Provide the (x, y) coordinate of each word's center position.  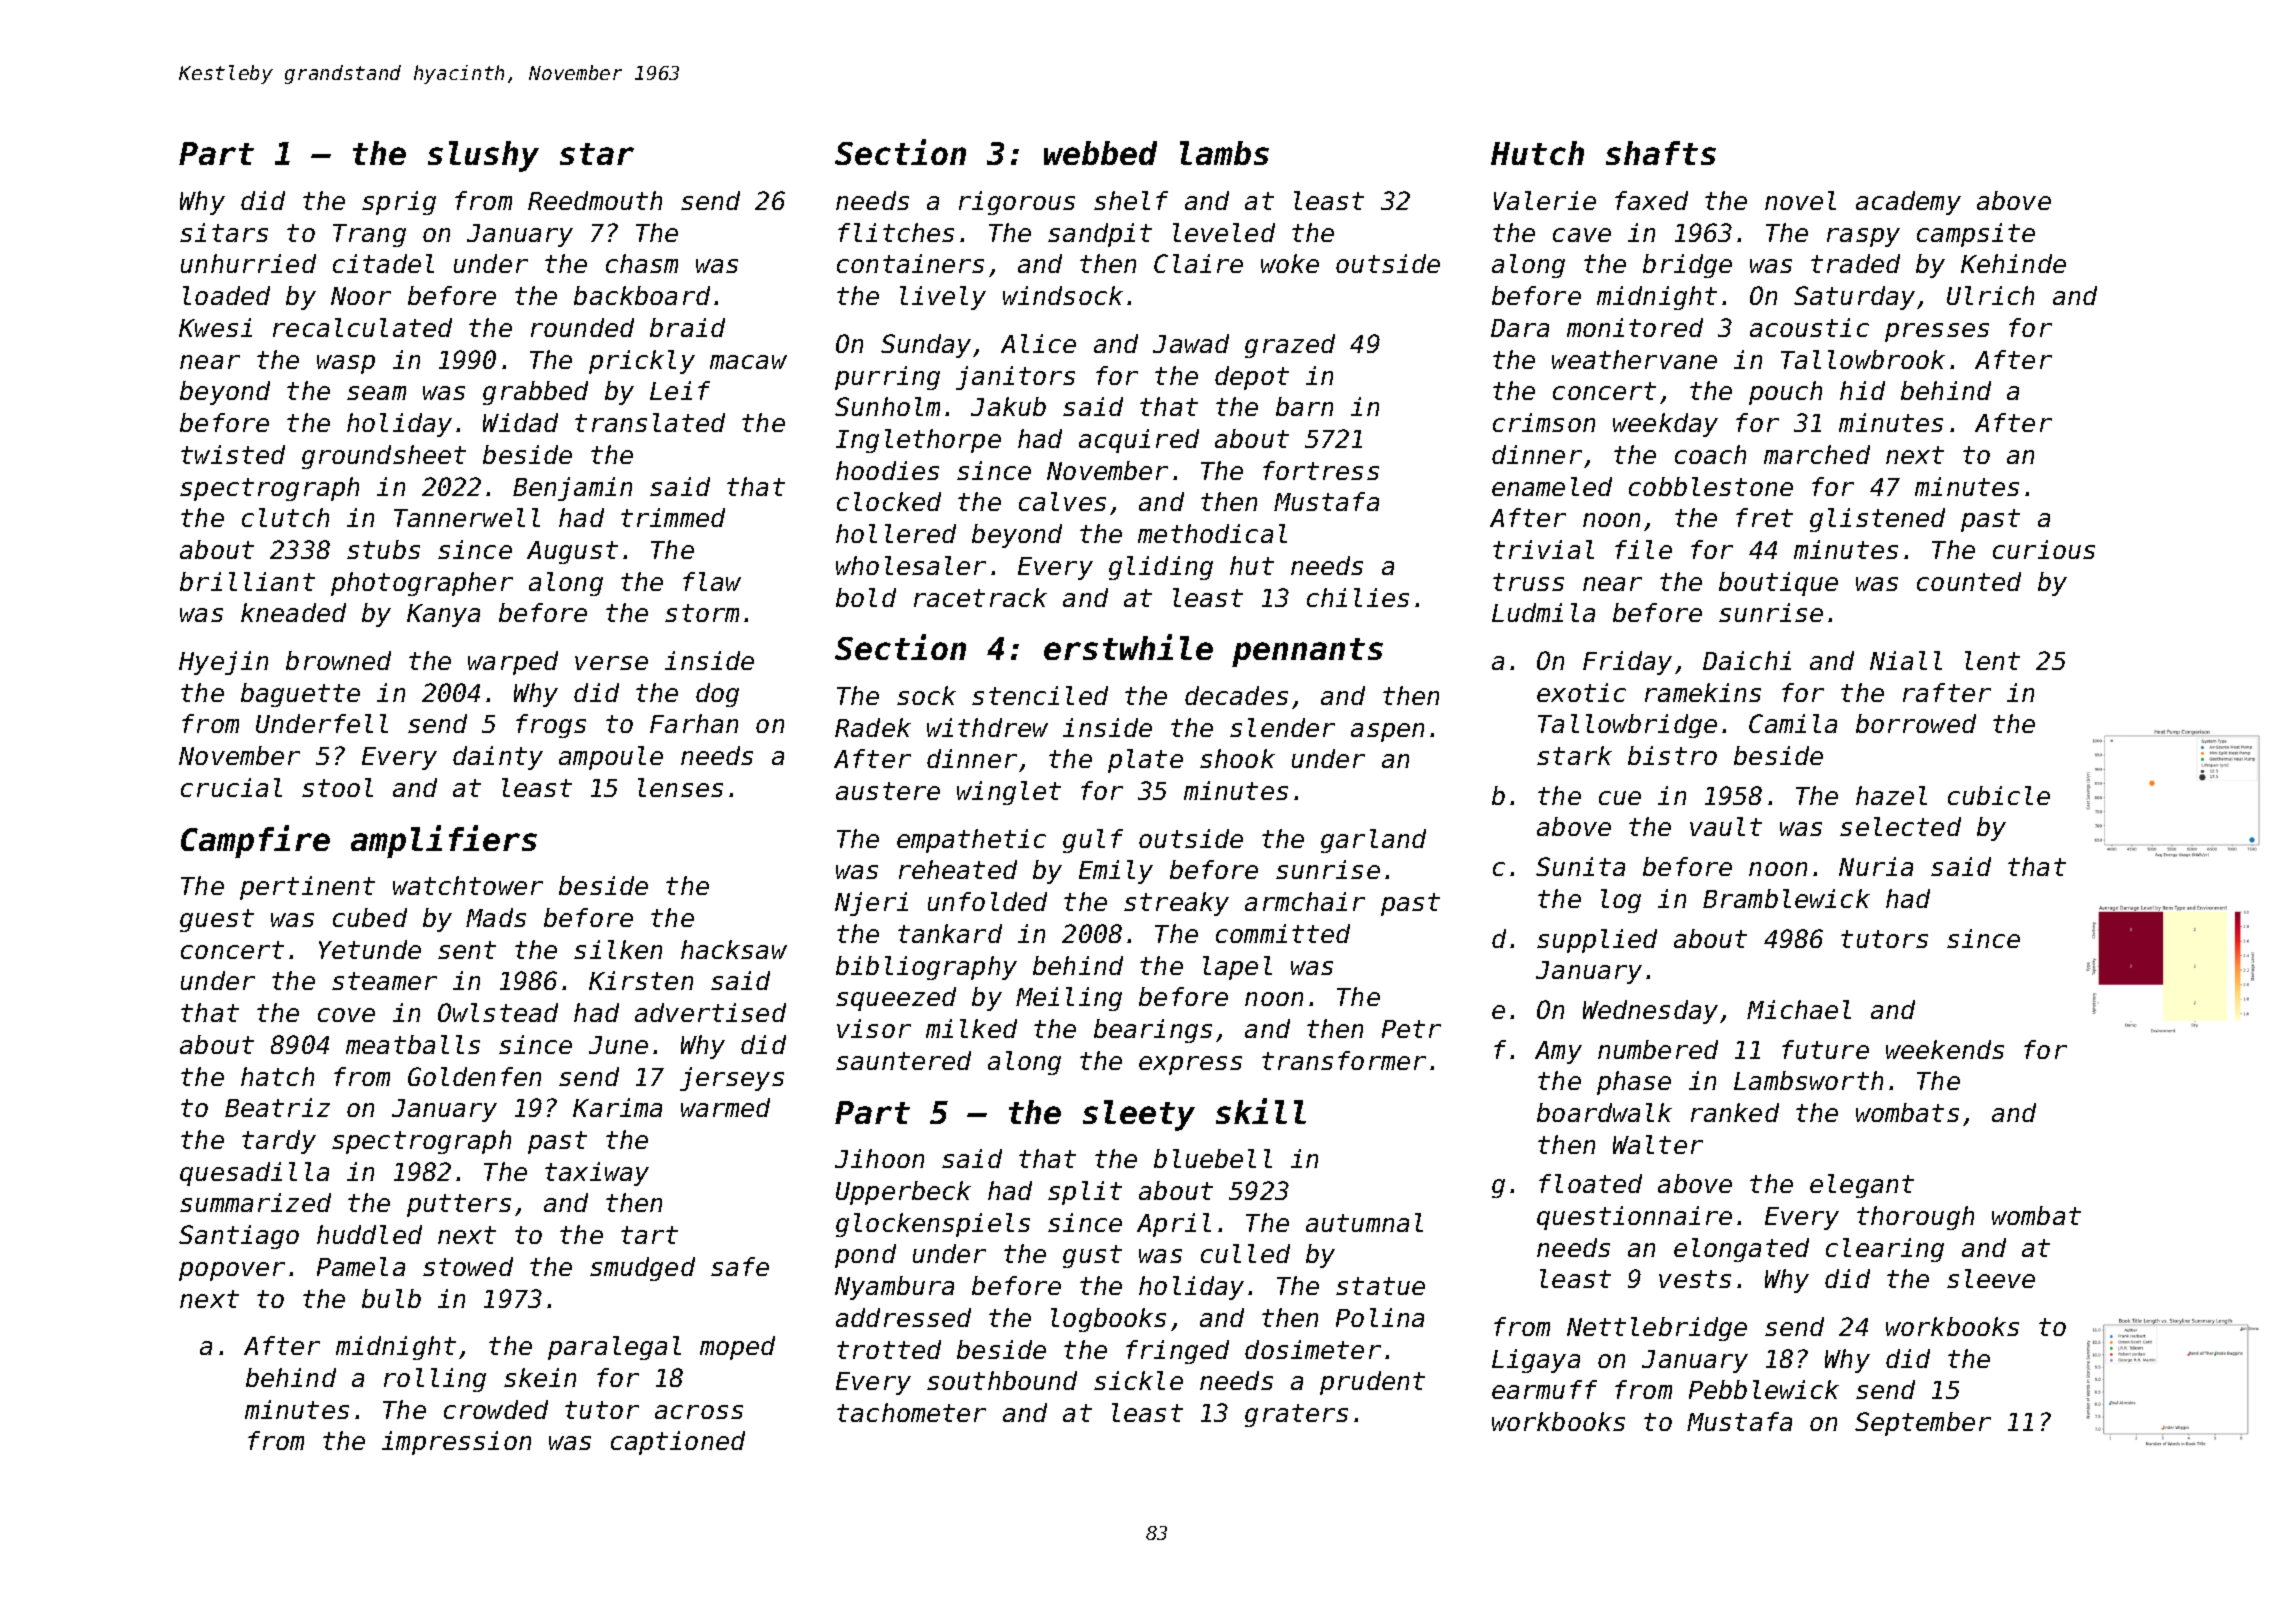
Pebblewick (1764, 1389)
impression (456, 1443)
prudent (1372, 1383)
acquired (1139, 441)
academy (1908, 203)
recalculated (362, 327)
